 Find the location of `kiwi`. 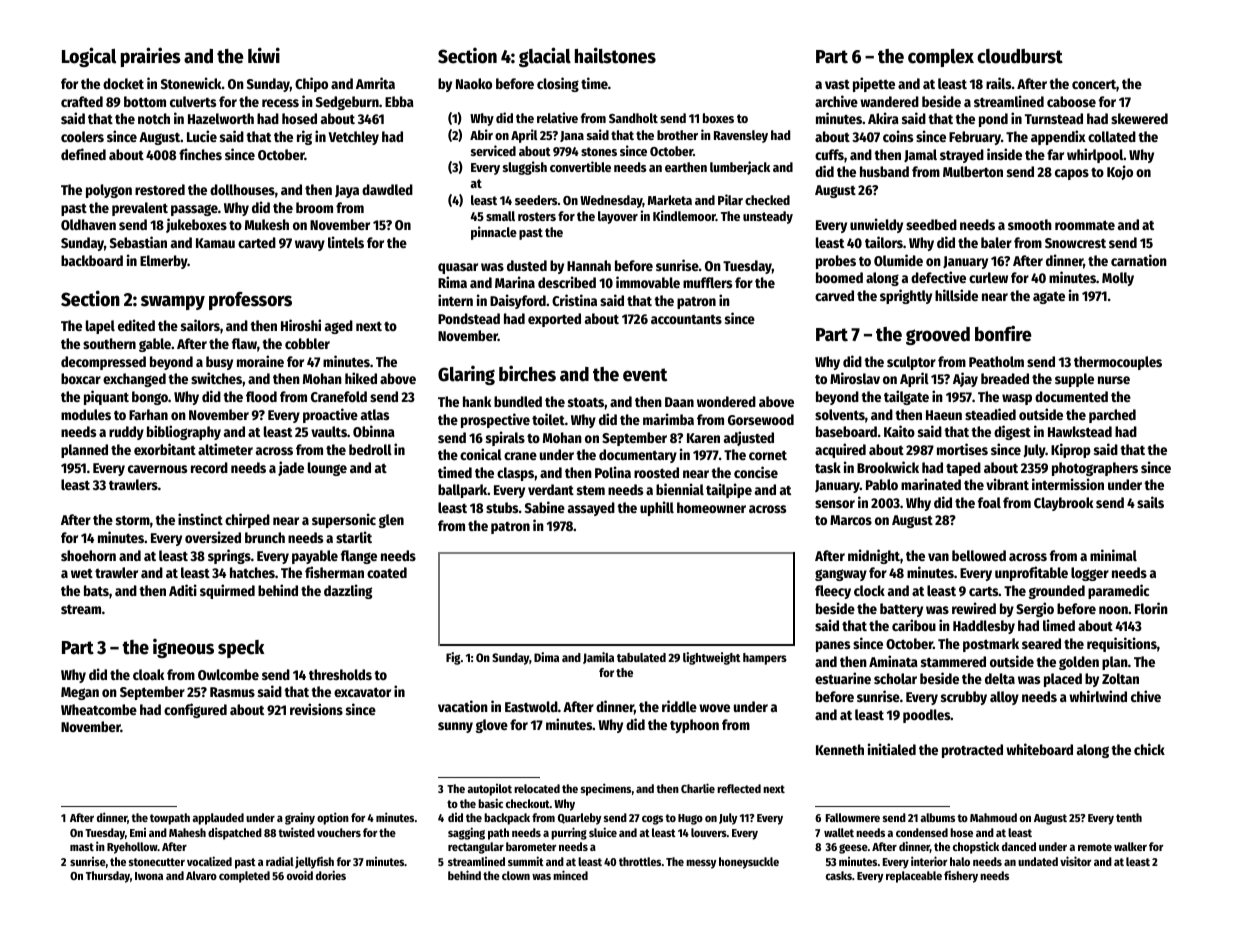

kiwi is located at coordinates (264, 55).
